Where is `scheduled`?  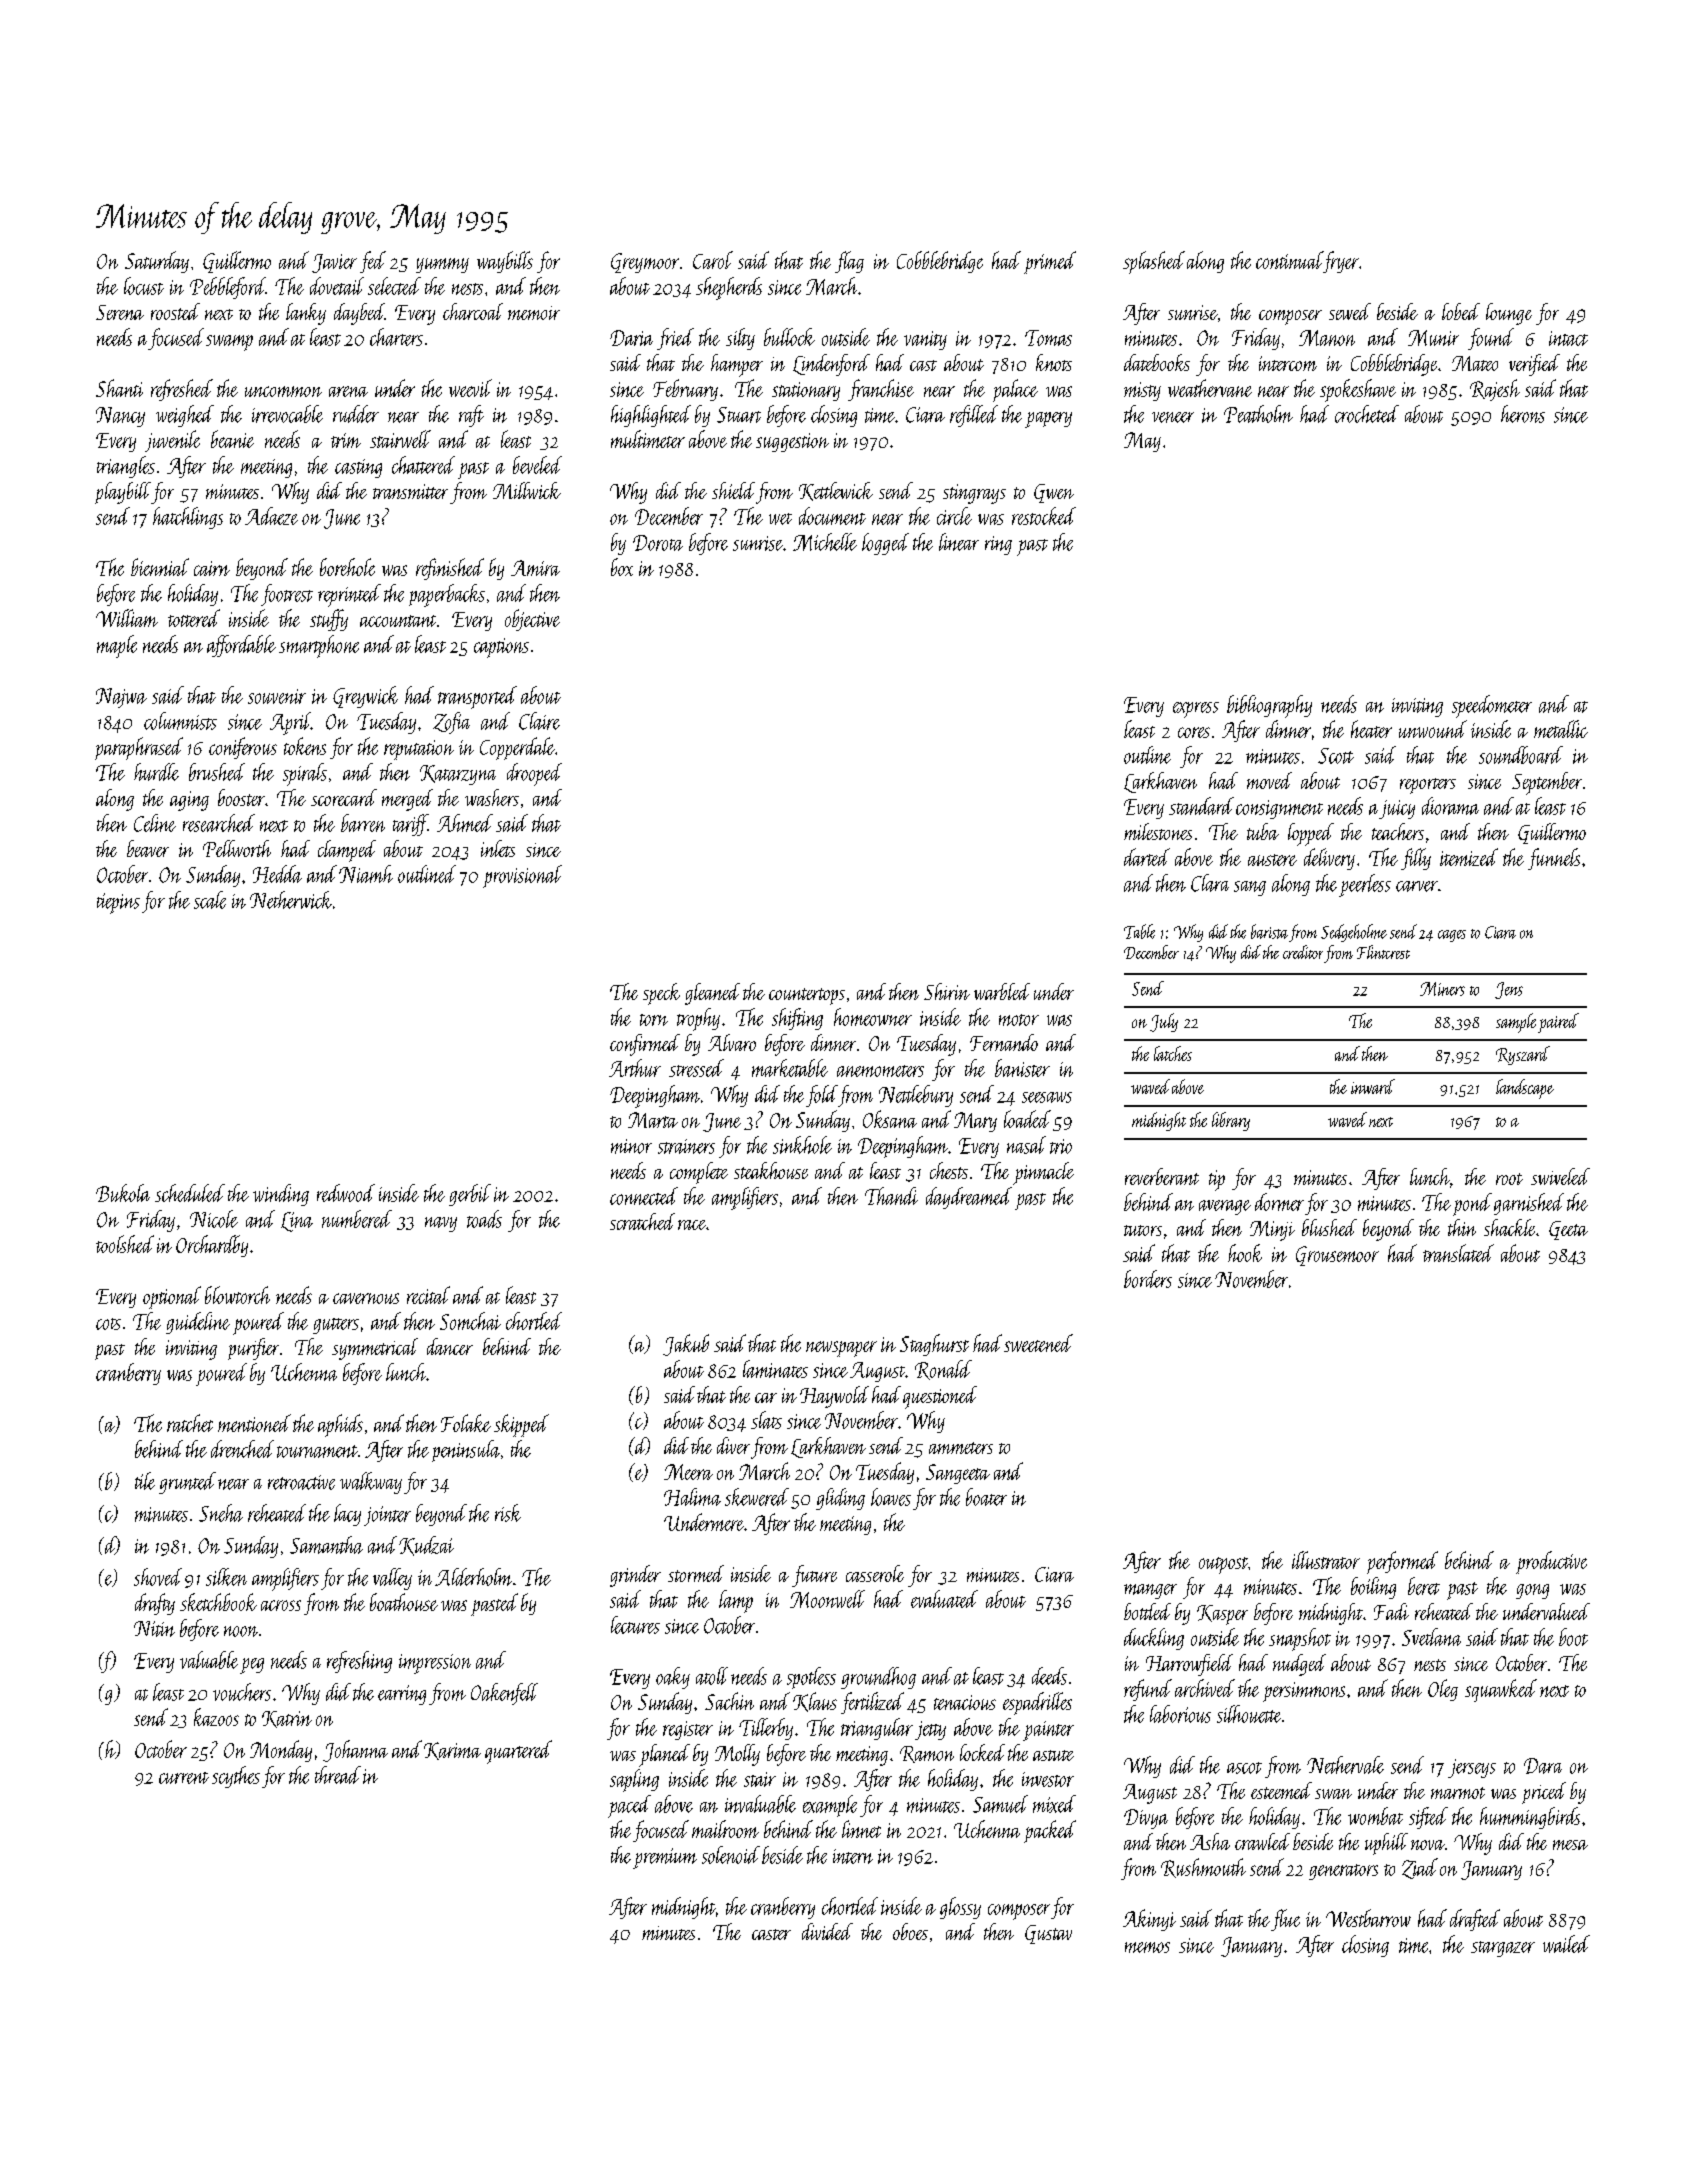
scheduled is located at coordinates (190, 1193).
